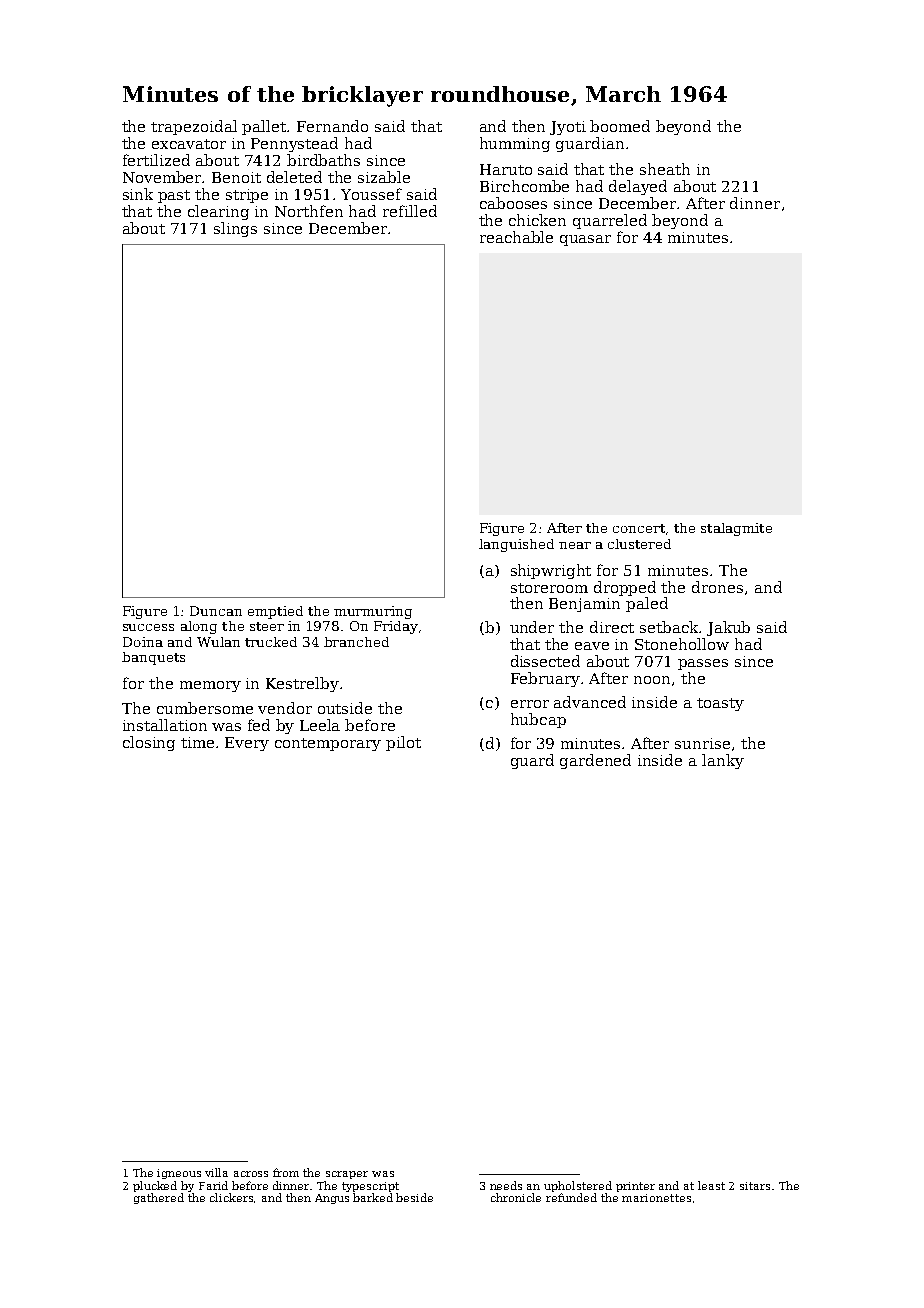  What do you see at coordinates (259, 725) in the screenshot?
I see `fed` at bounding box center [259, 725].
